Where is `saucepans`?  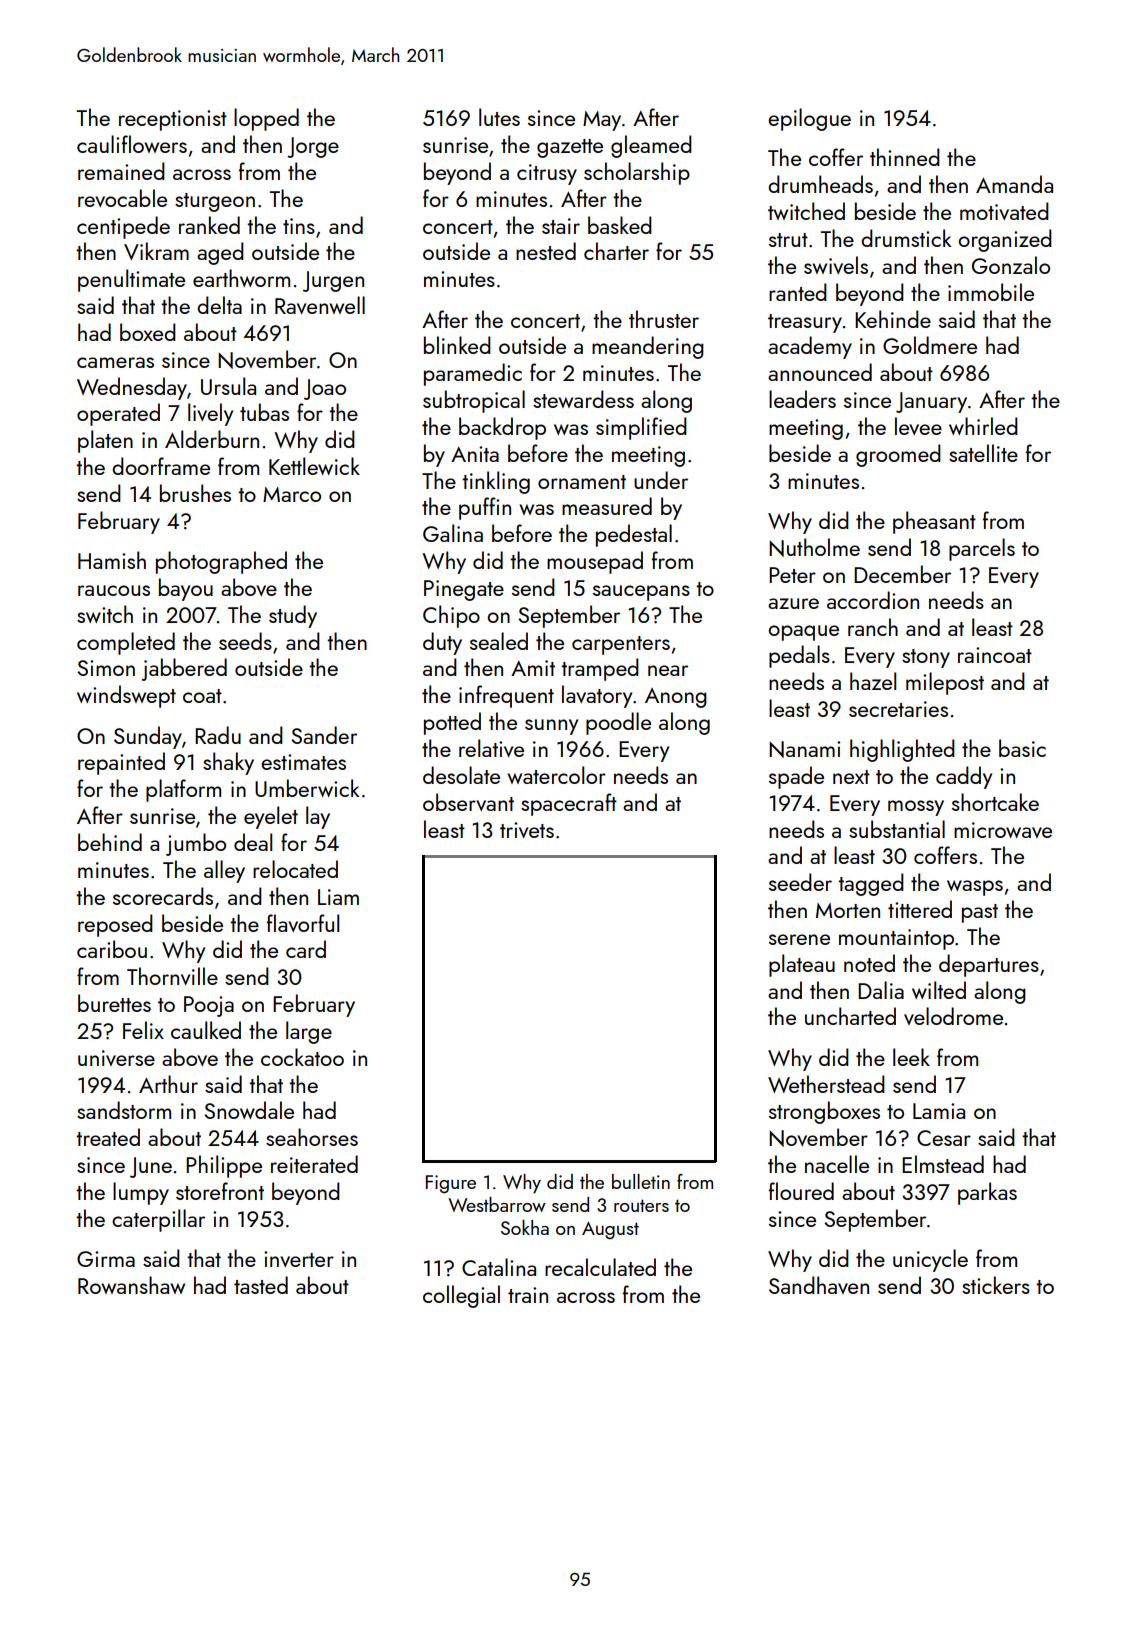
saucepans is located at coordinates (641, 593).
